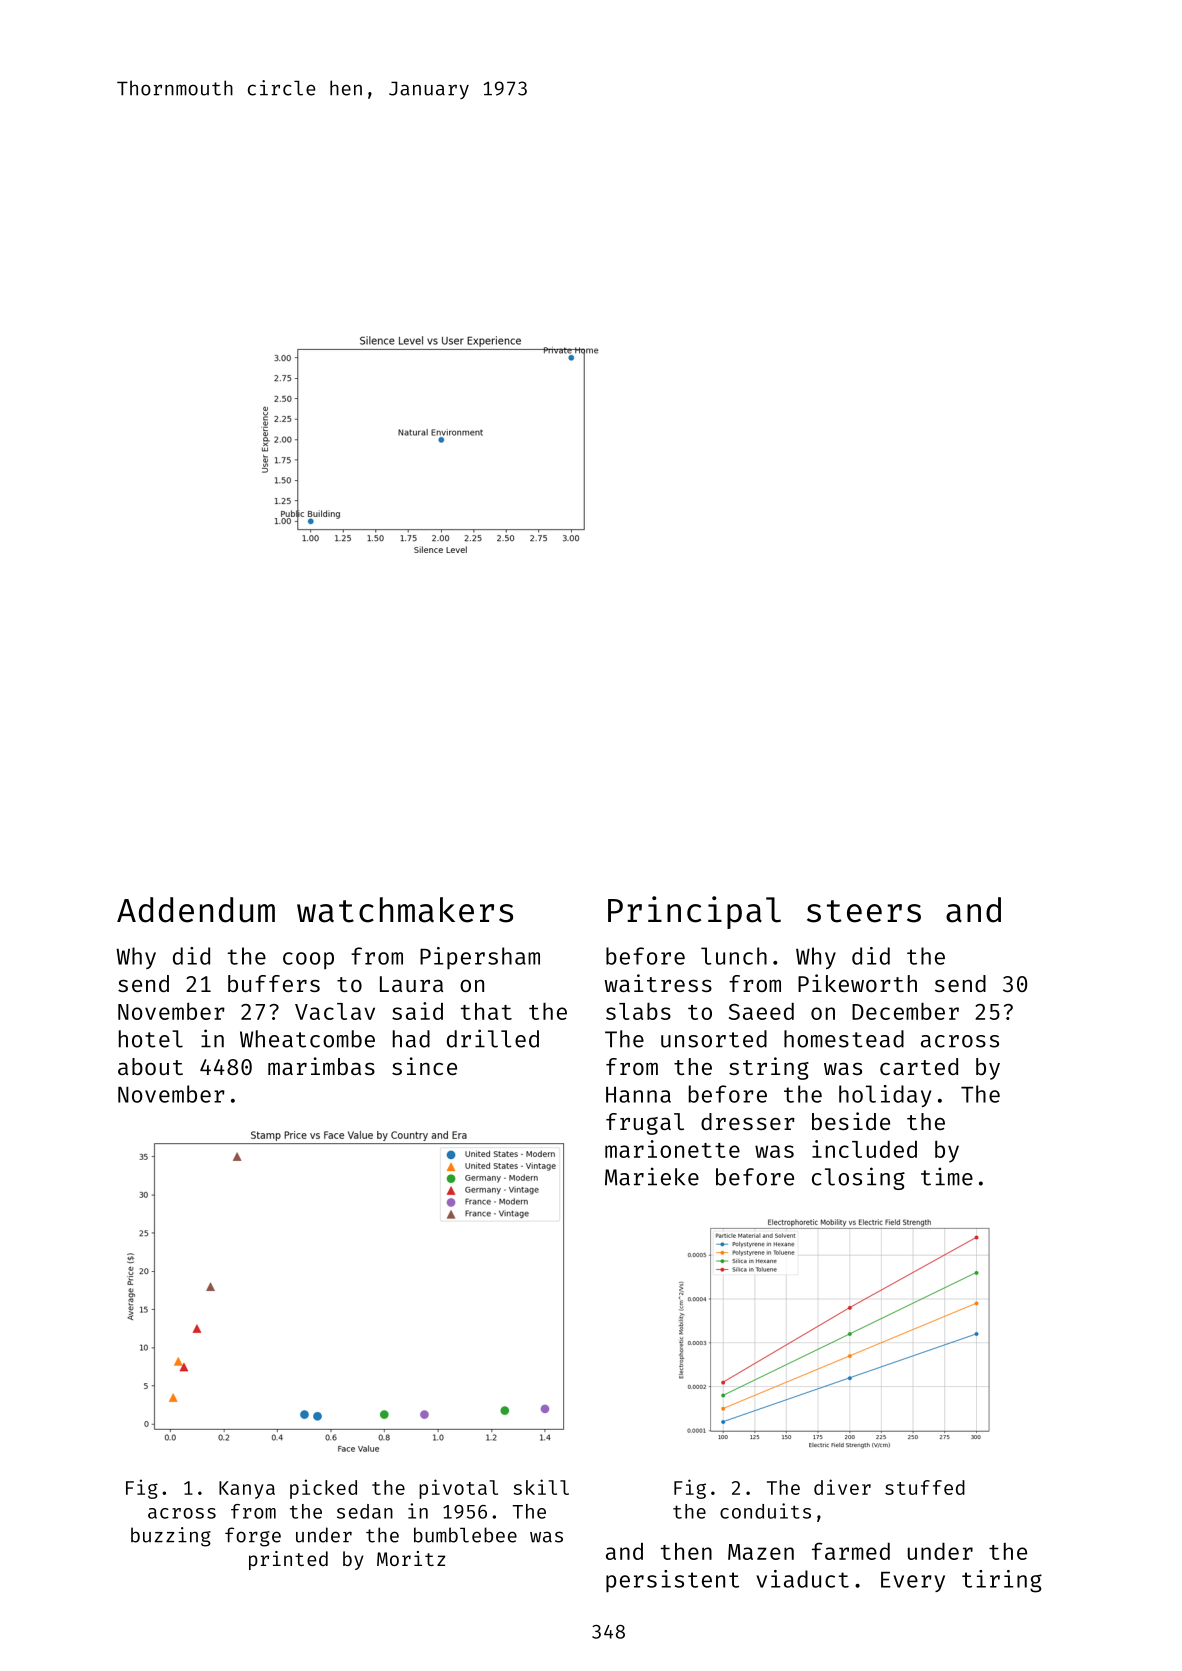 The width and height of the screenshot is (1182, 1671). What do you see at coordinates (150, 1066) in the screenshot?
I see `about` at bounding box center [150, 1066].
